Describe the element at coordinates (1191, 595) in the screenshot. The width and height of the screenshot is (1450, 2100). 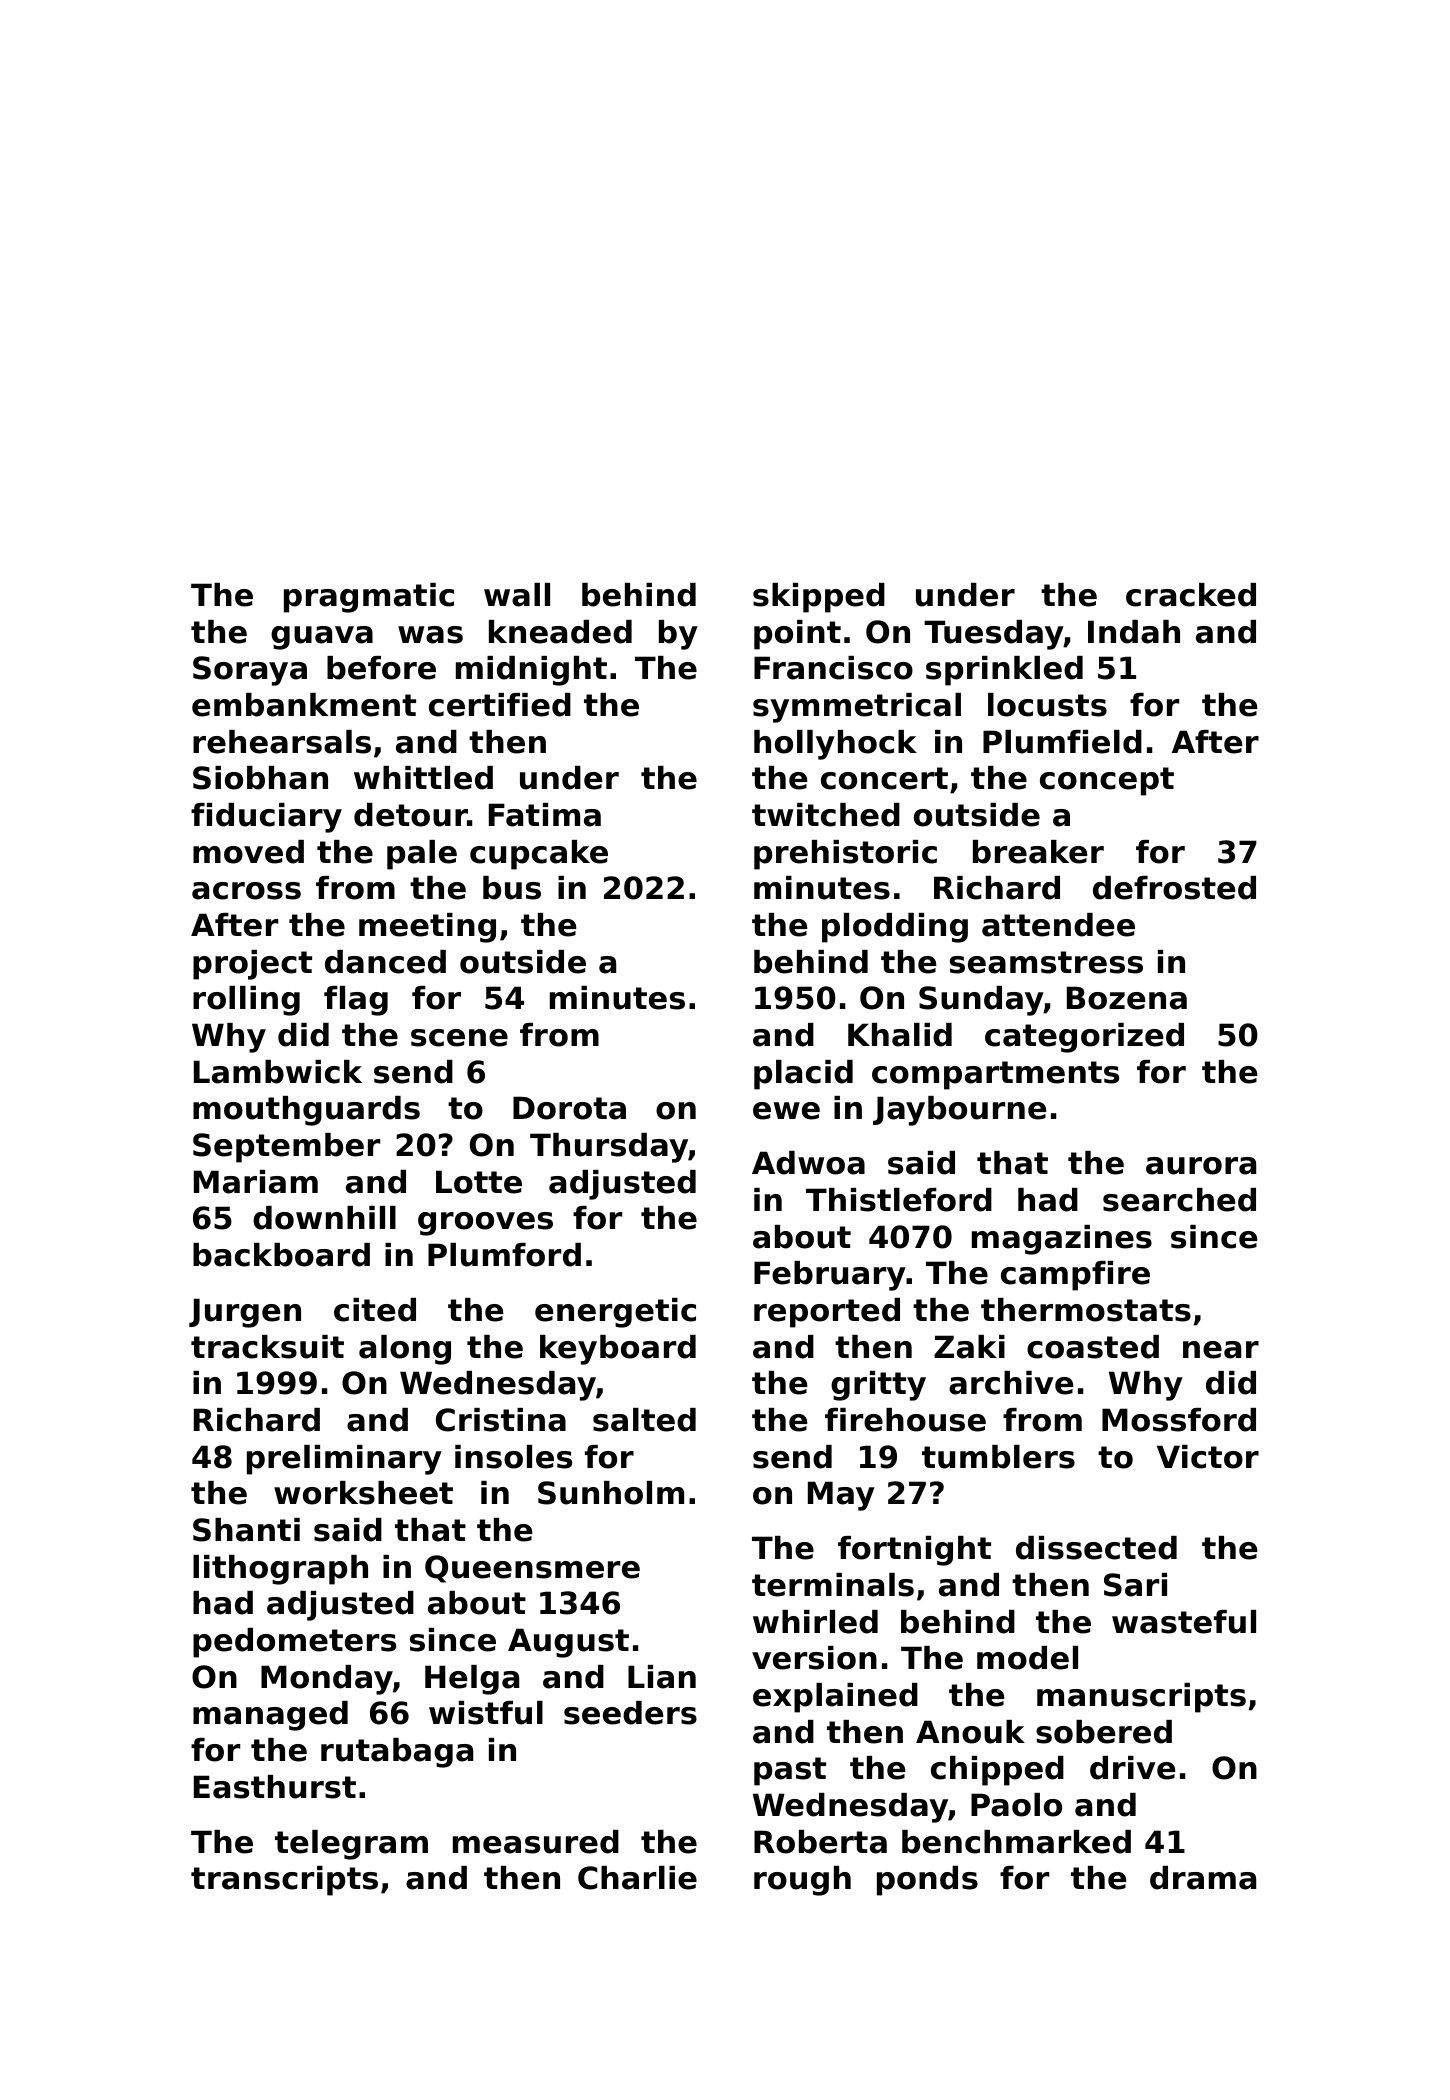
I see `cracked` at that location.
